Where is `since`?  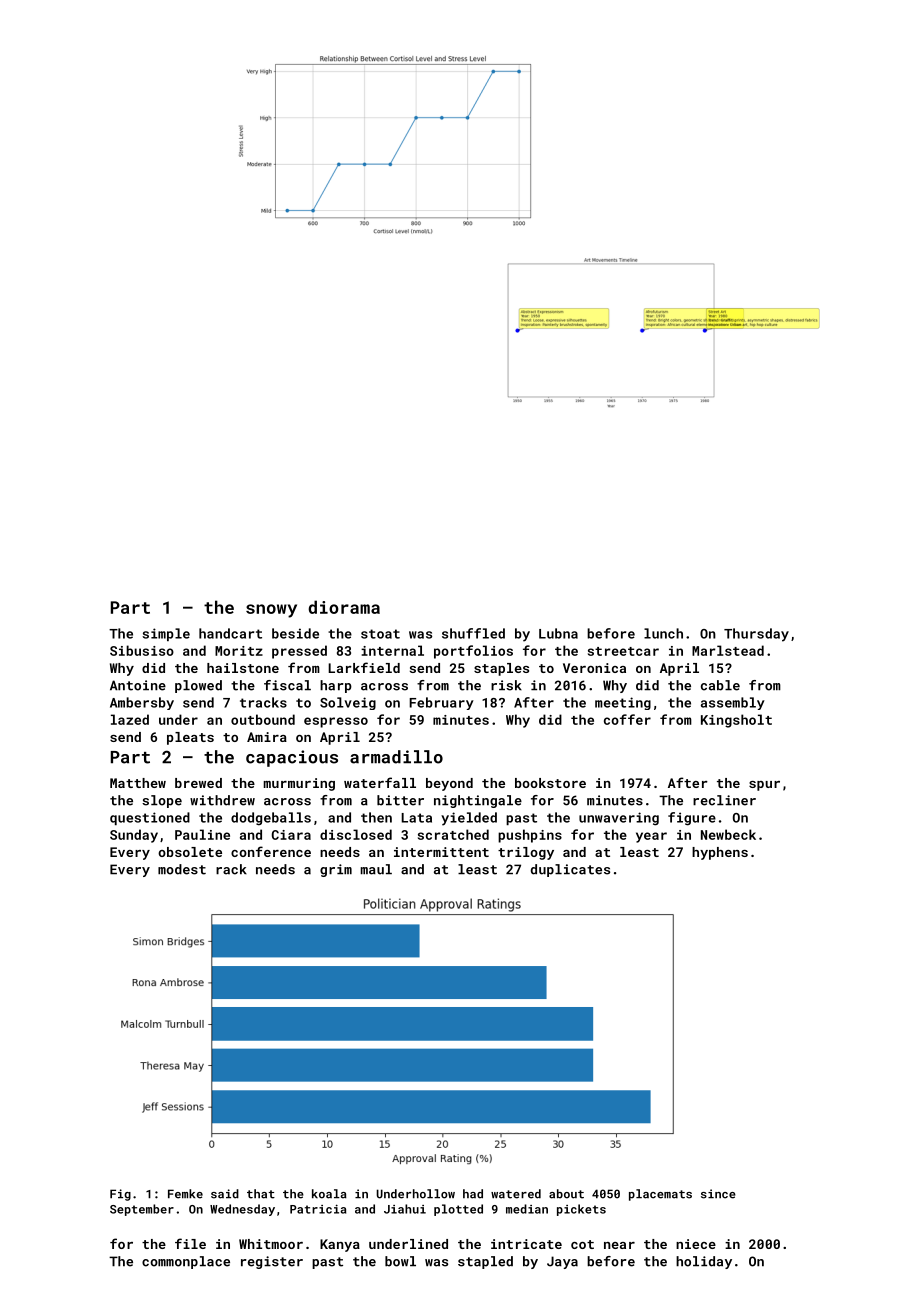 since is located at coordinates (718, 1194).
